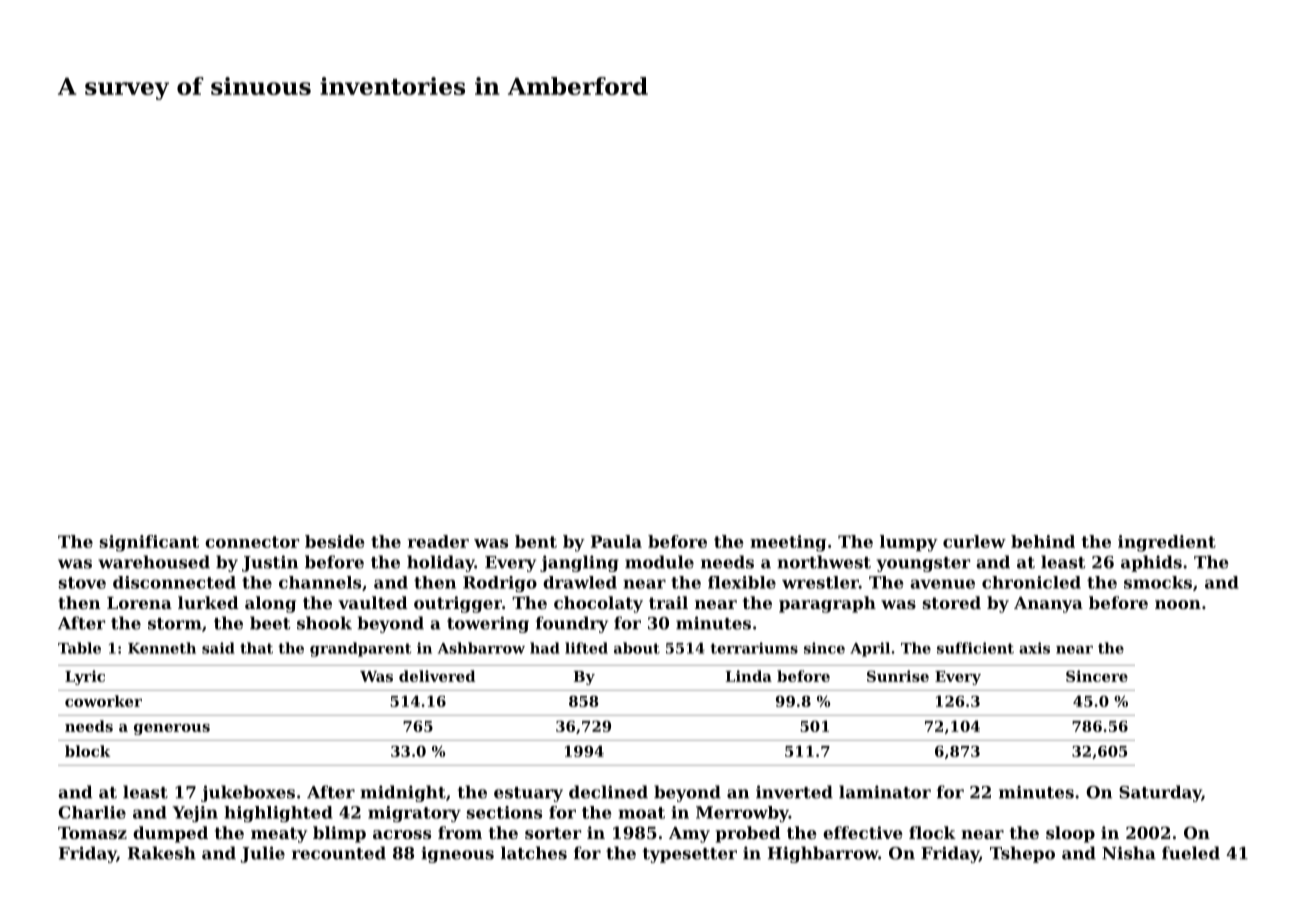 Image resolution: width=1308 pixels, height=924 pixels. I want to click on Sunrise, so click(898, 676).
